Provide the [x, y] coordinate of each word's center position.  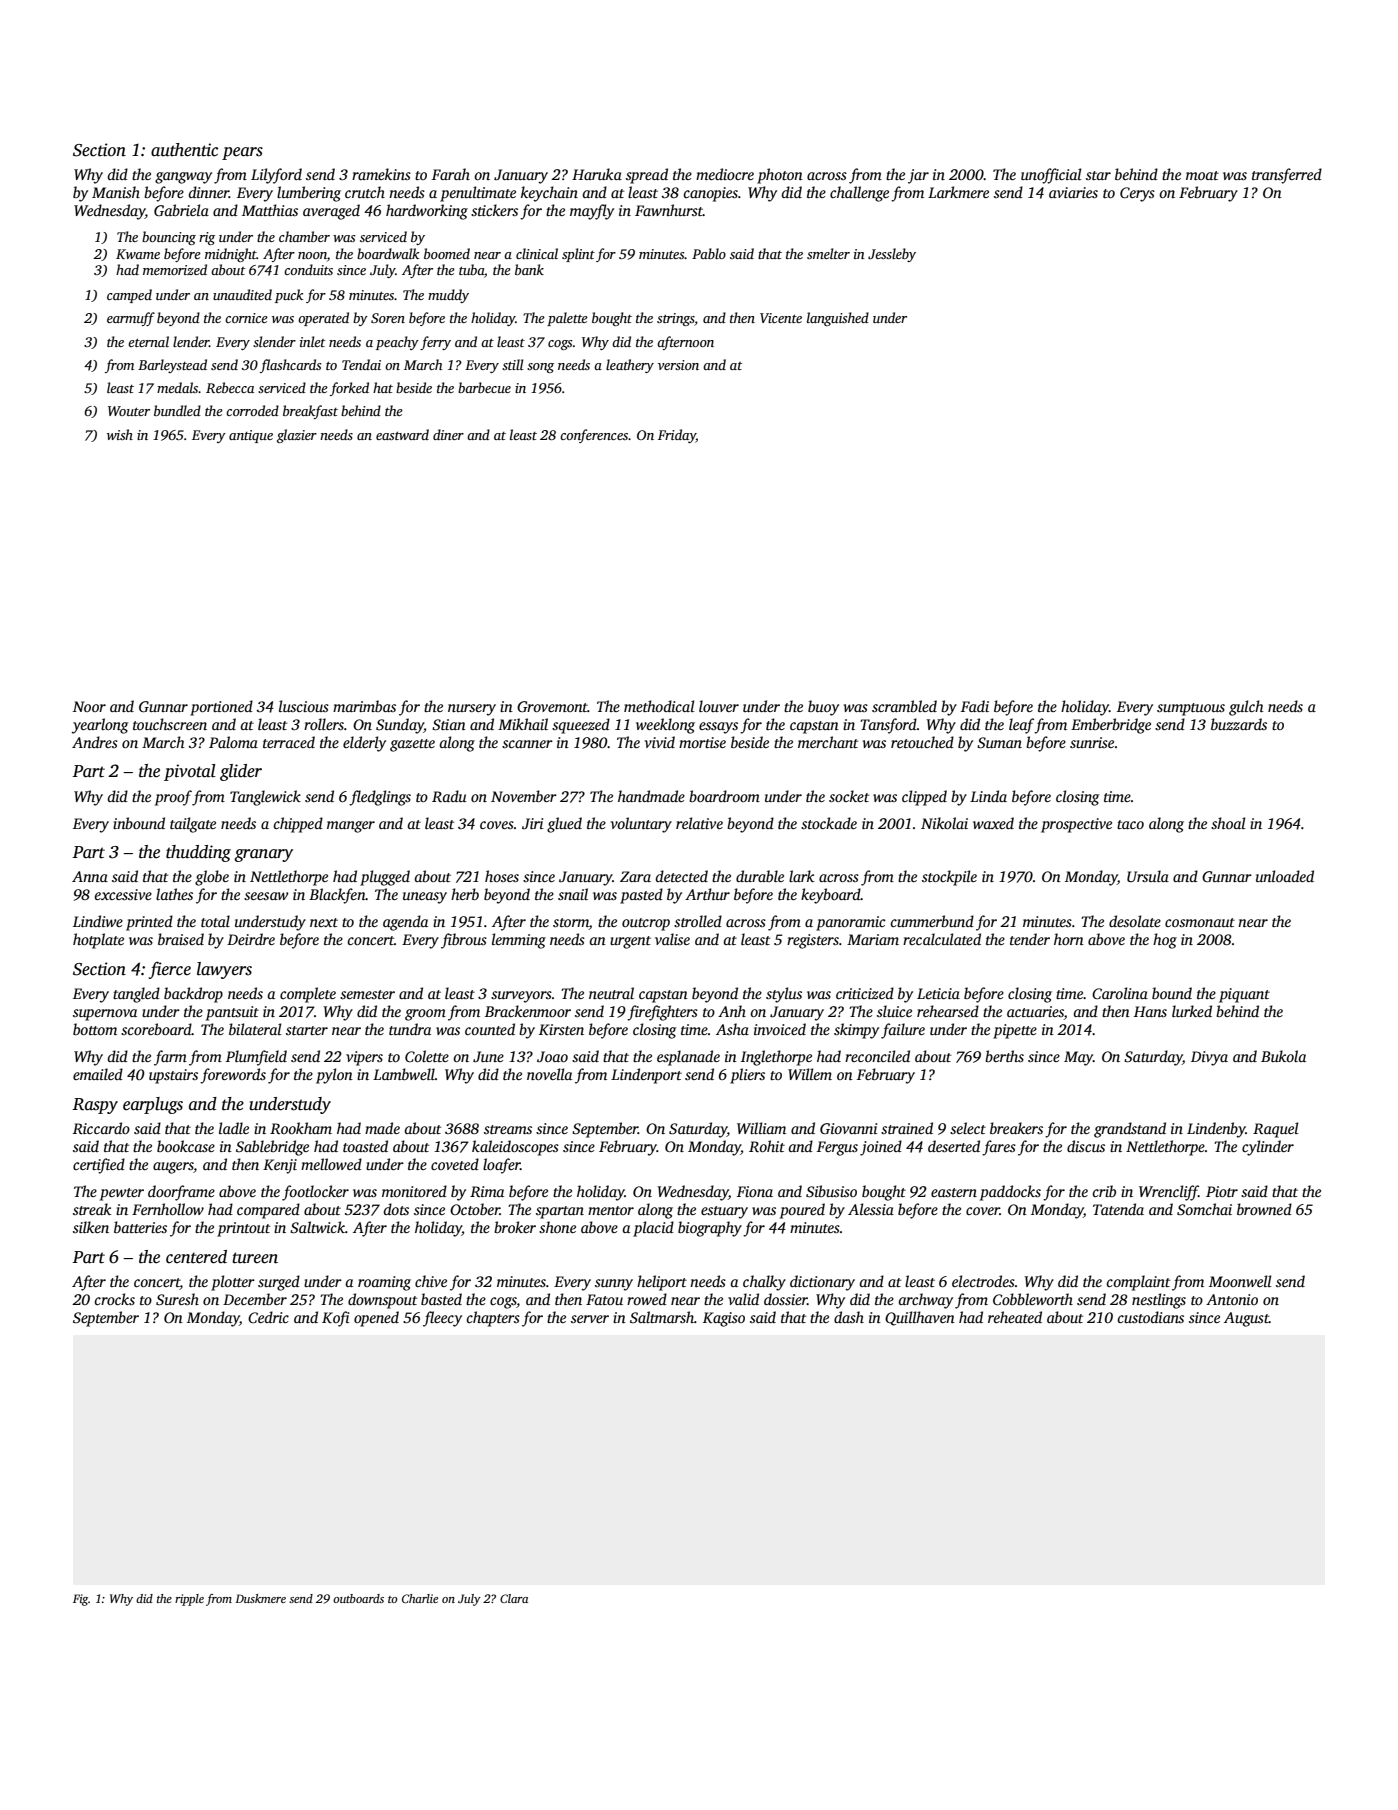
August [1246, 1319]
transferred [1287, 176]
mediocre [725, 174]
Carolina [1120, 993]
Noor [89, 706]
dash [849, 1317]
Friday [677, 436]
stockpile [949, 878]
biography [710, 1229]
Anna [90, 876]
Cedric [268, 1317]
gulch [1246, 708]
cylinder [1268, 1148]
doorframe [181, 1193]
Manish [116, 192]
